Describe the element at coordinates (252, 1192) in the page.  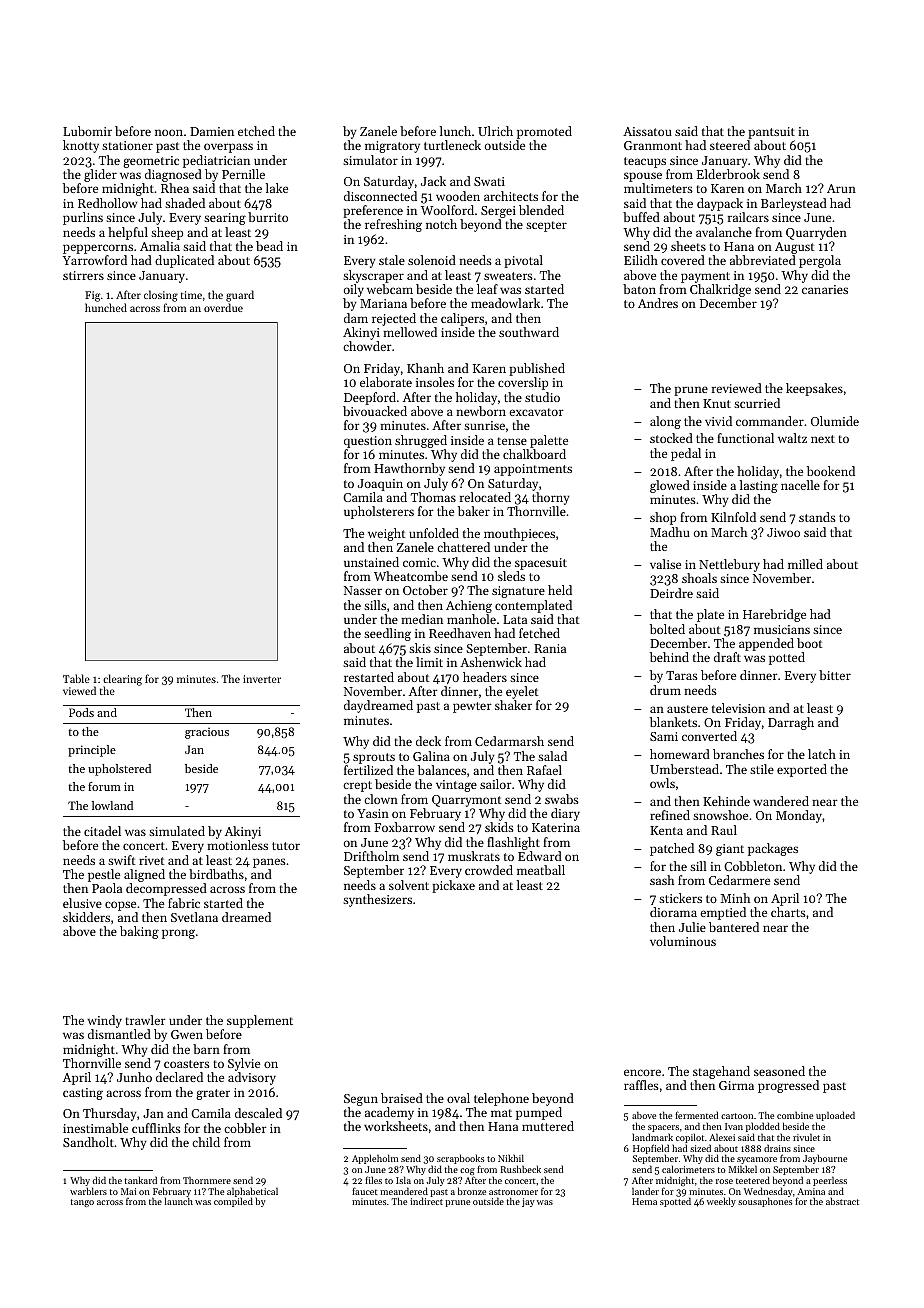
I see `alphabetical` at that location.
